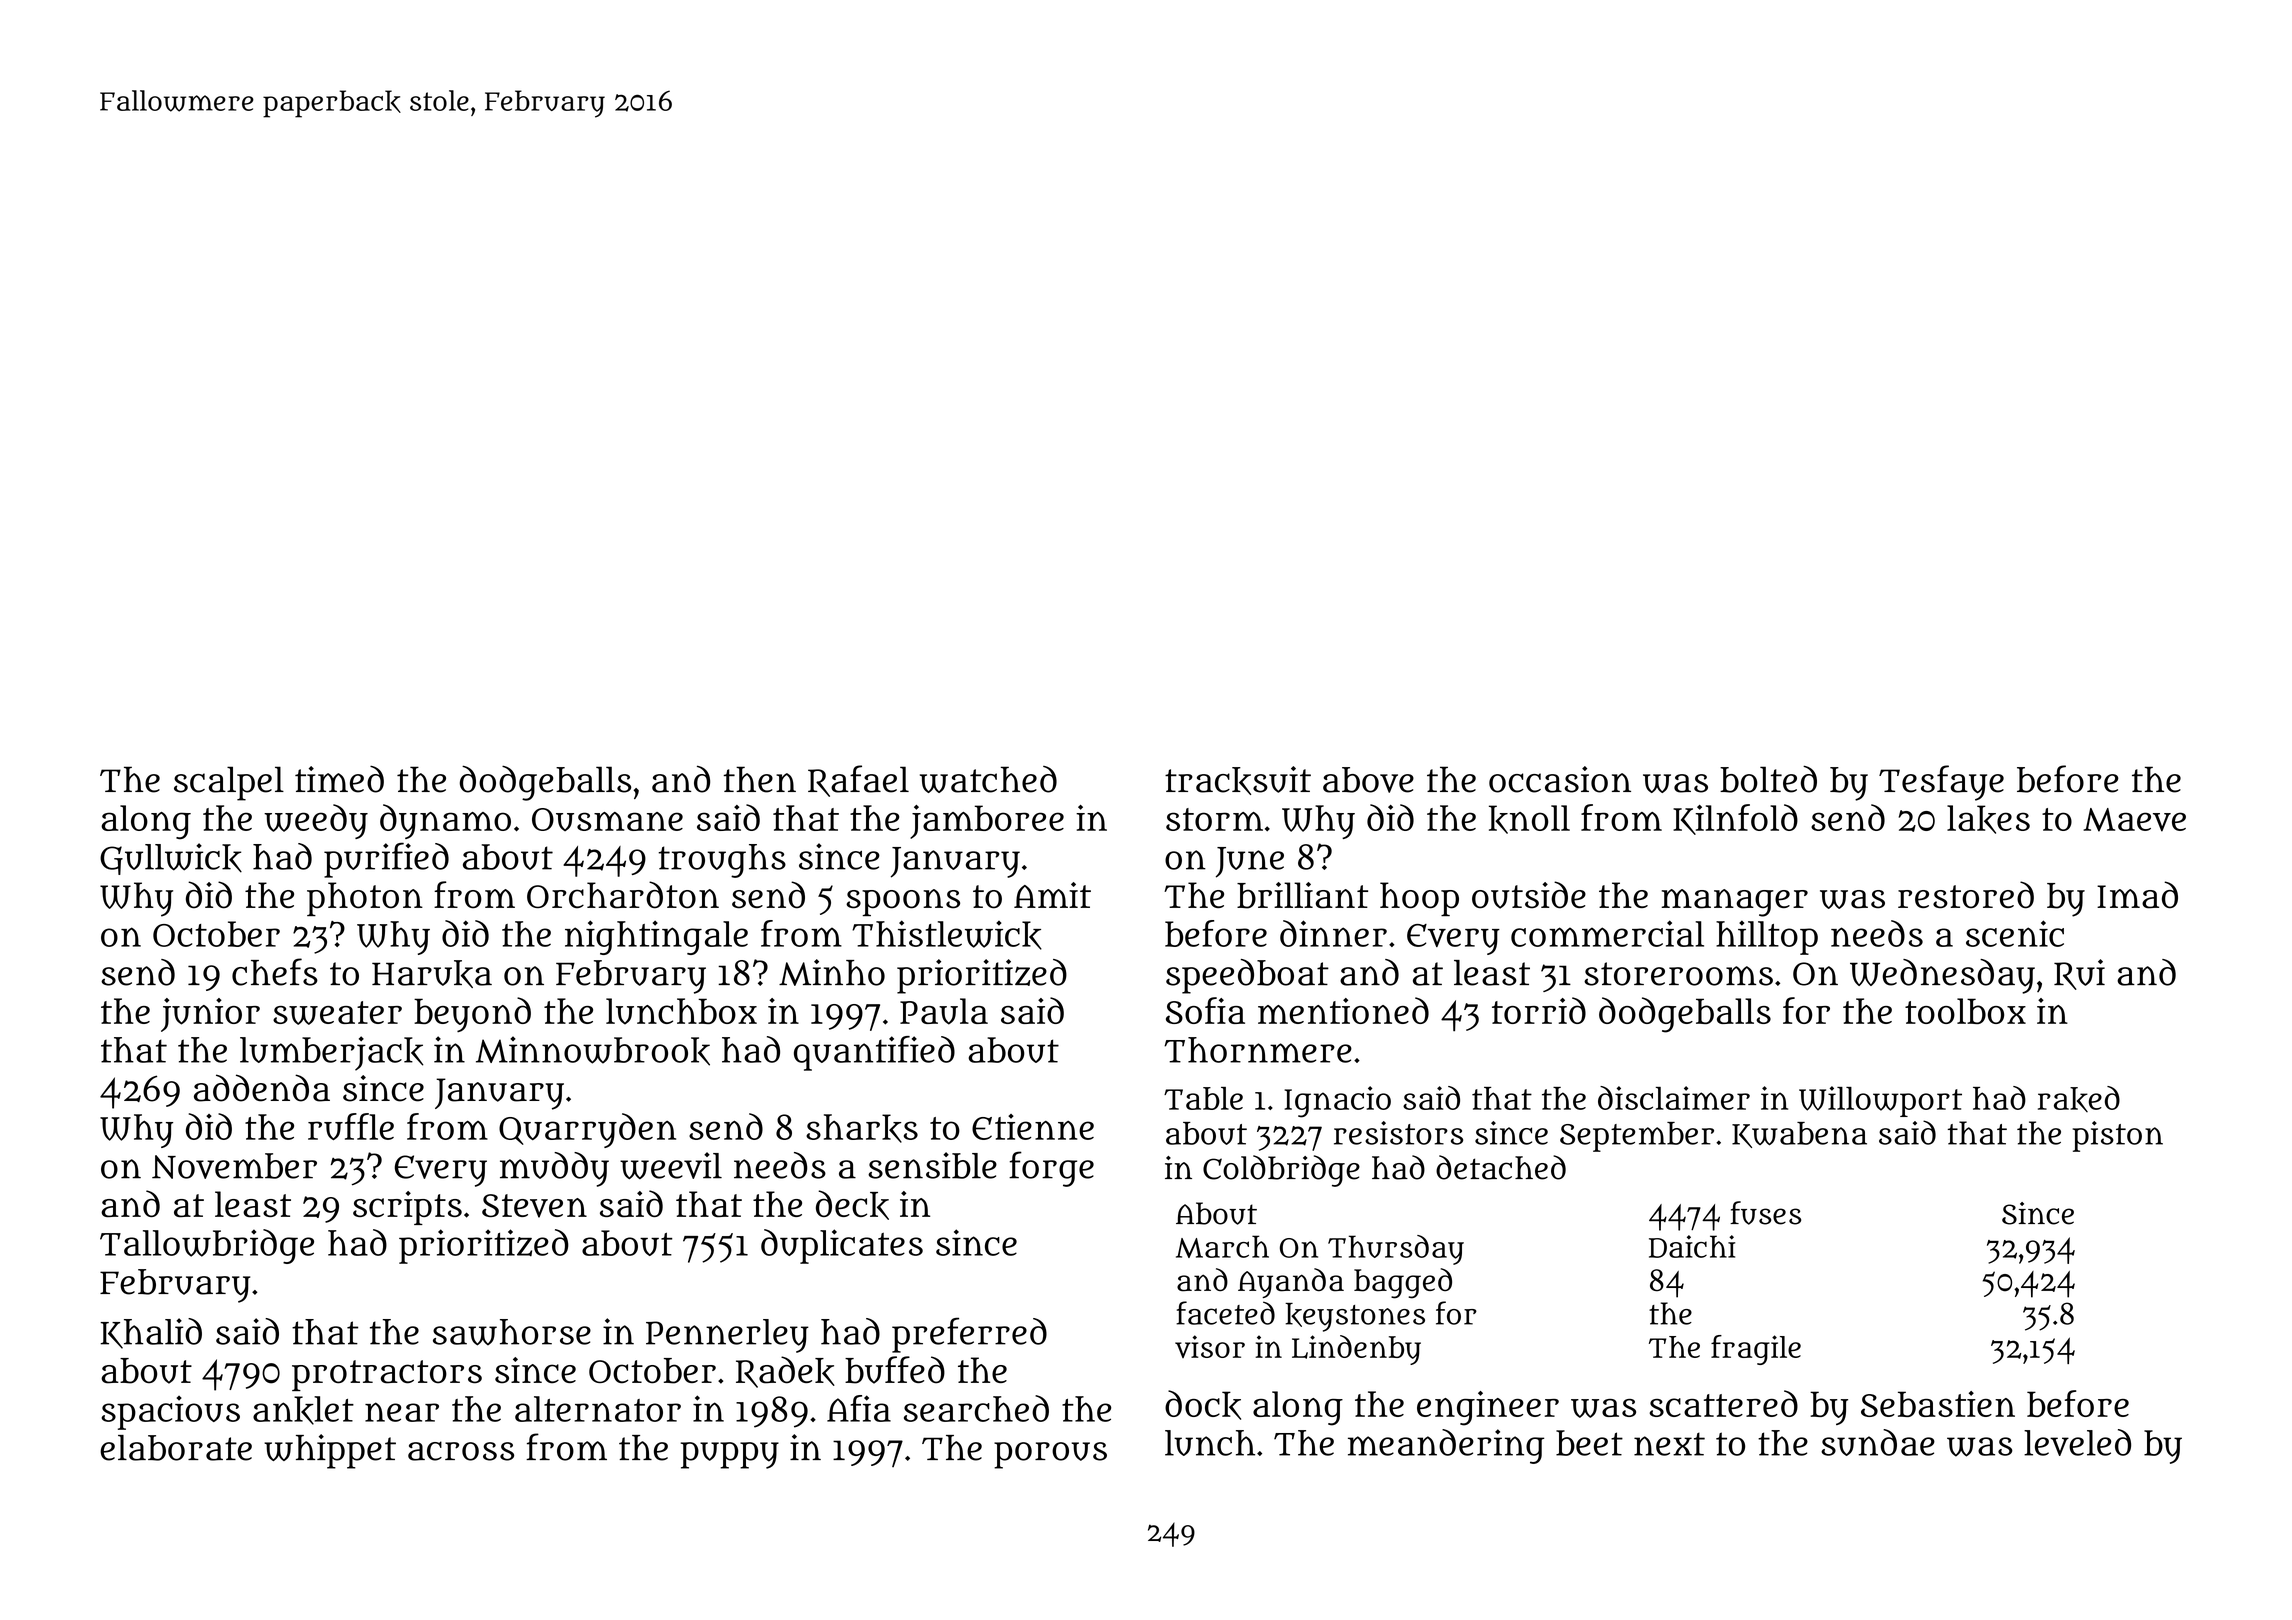  What do you see at coordinates (832, 972) in the screenshot?
I see `Minho` at bounding box center [832, 972].
